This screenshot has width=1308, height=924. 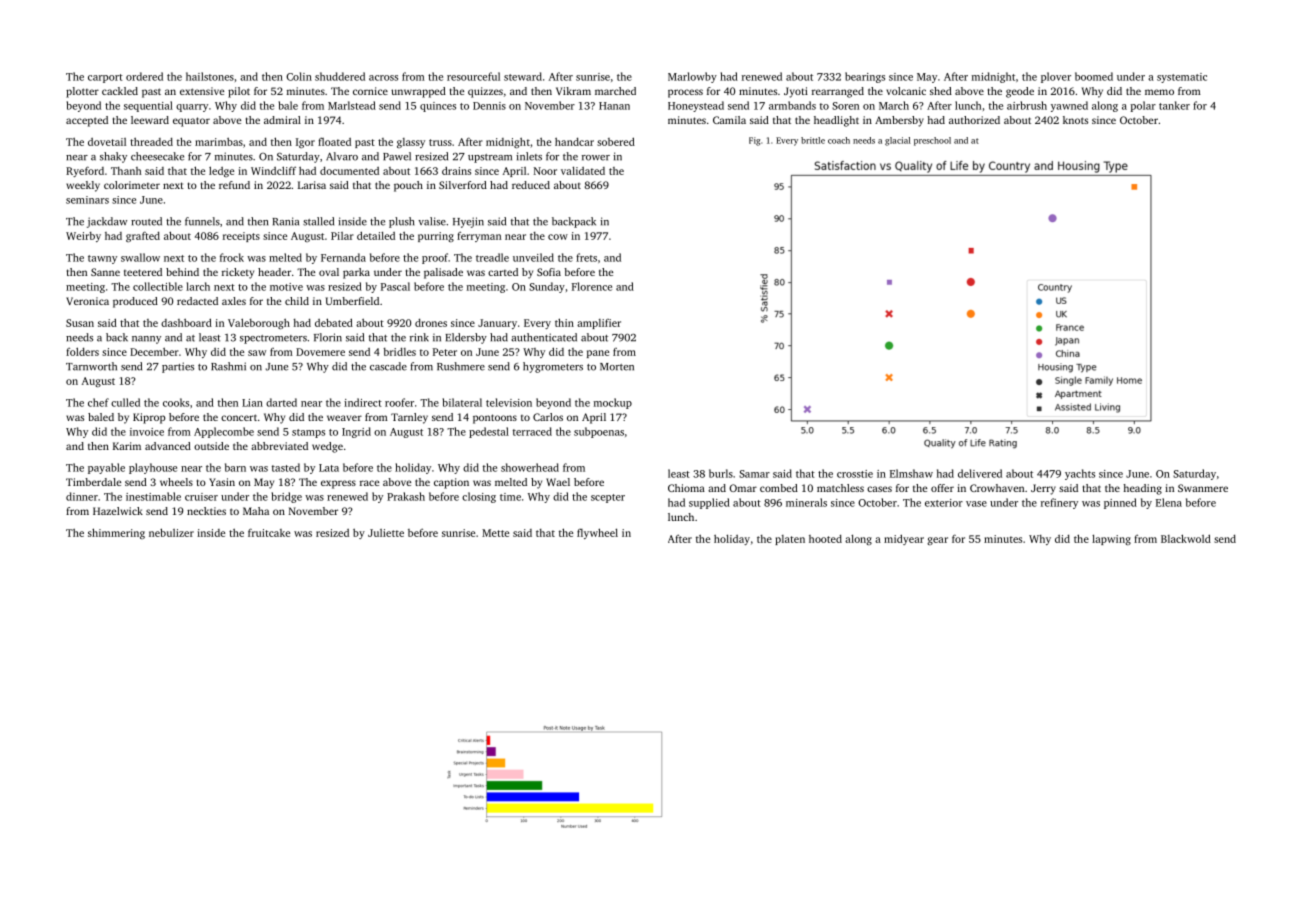 I want to click on preschool, so click(x=932, y=141).
